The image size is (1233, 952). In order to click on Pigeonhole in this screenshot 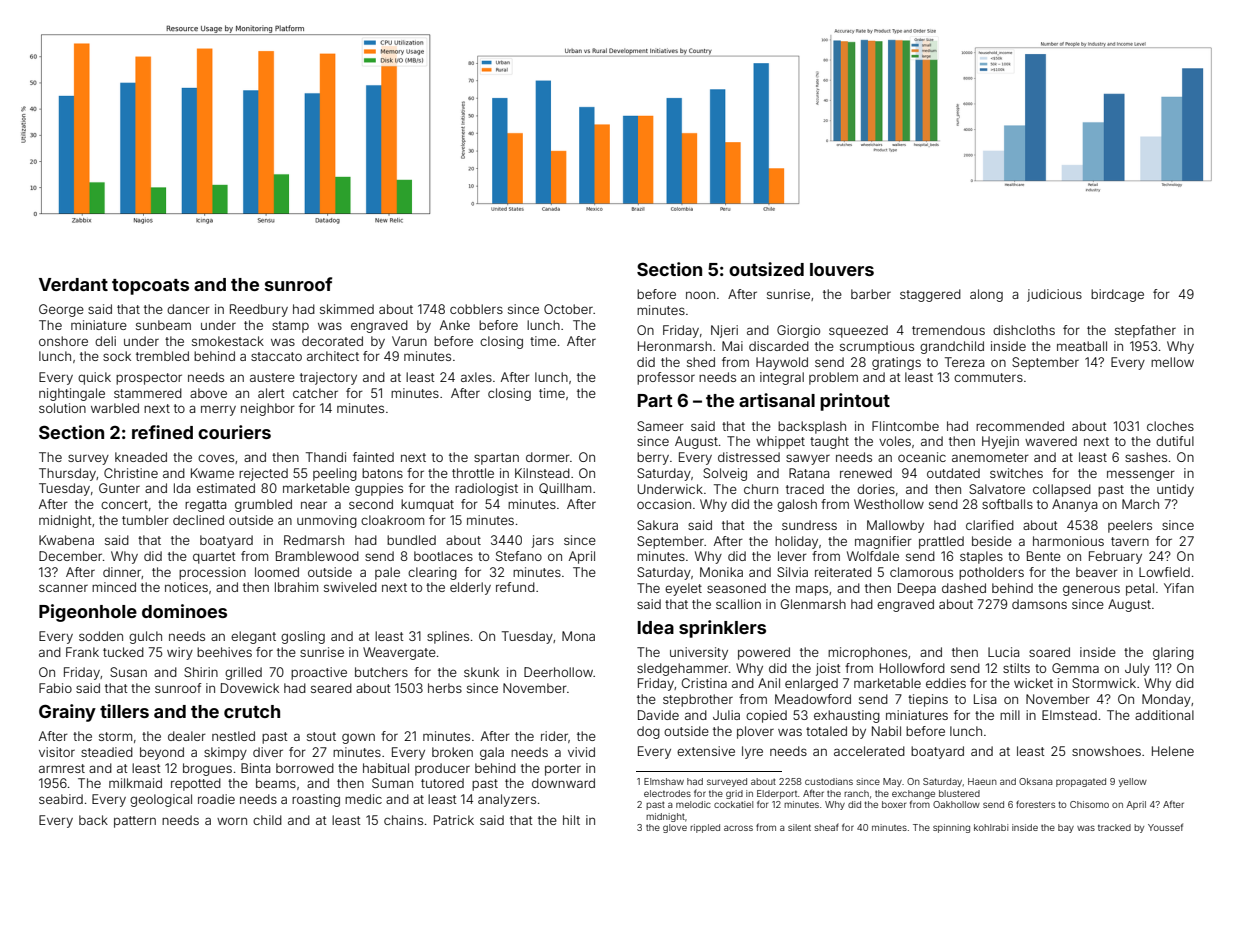, I will do `click(88, 613)`.
